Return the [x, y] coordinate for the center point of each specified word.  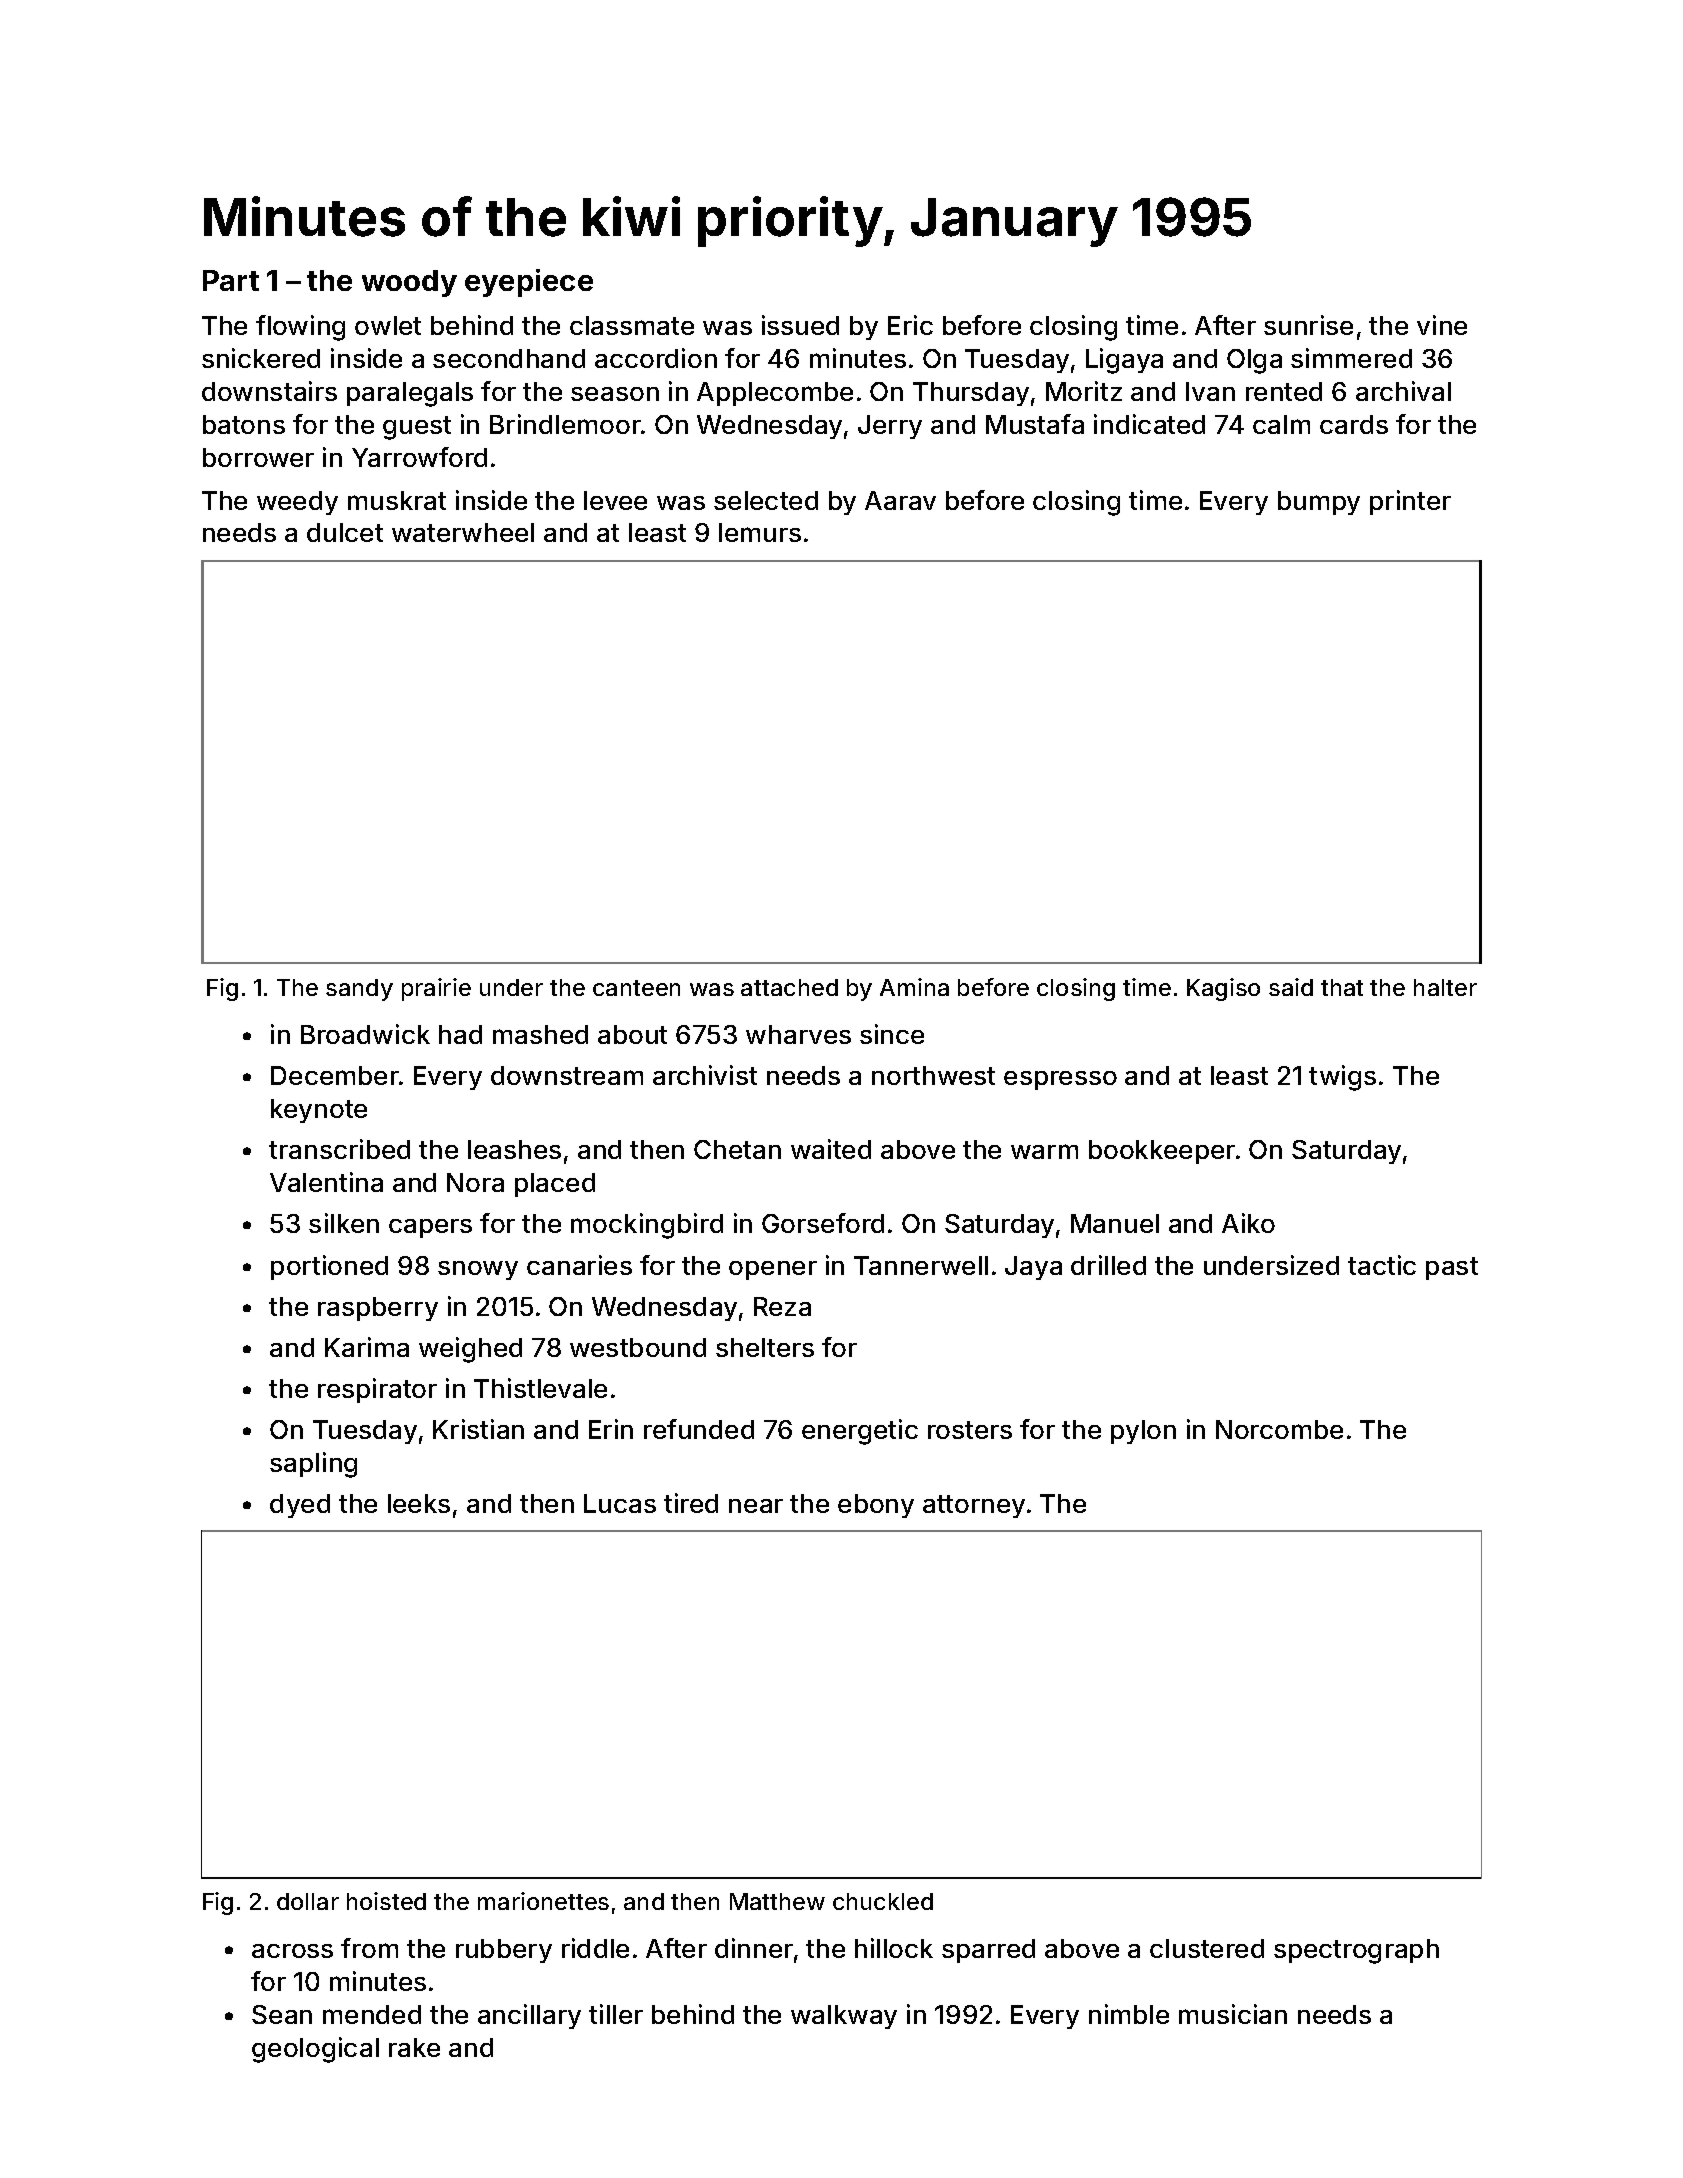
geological [315, 2050]
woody [409, 283]
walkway [844, 2017]
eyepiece [529, 283]
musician [1233, 2014]
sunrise [1308, 325]
